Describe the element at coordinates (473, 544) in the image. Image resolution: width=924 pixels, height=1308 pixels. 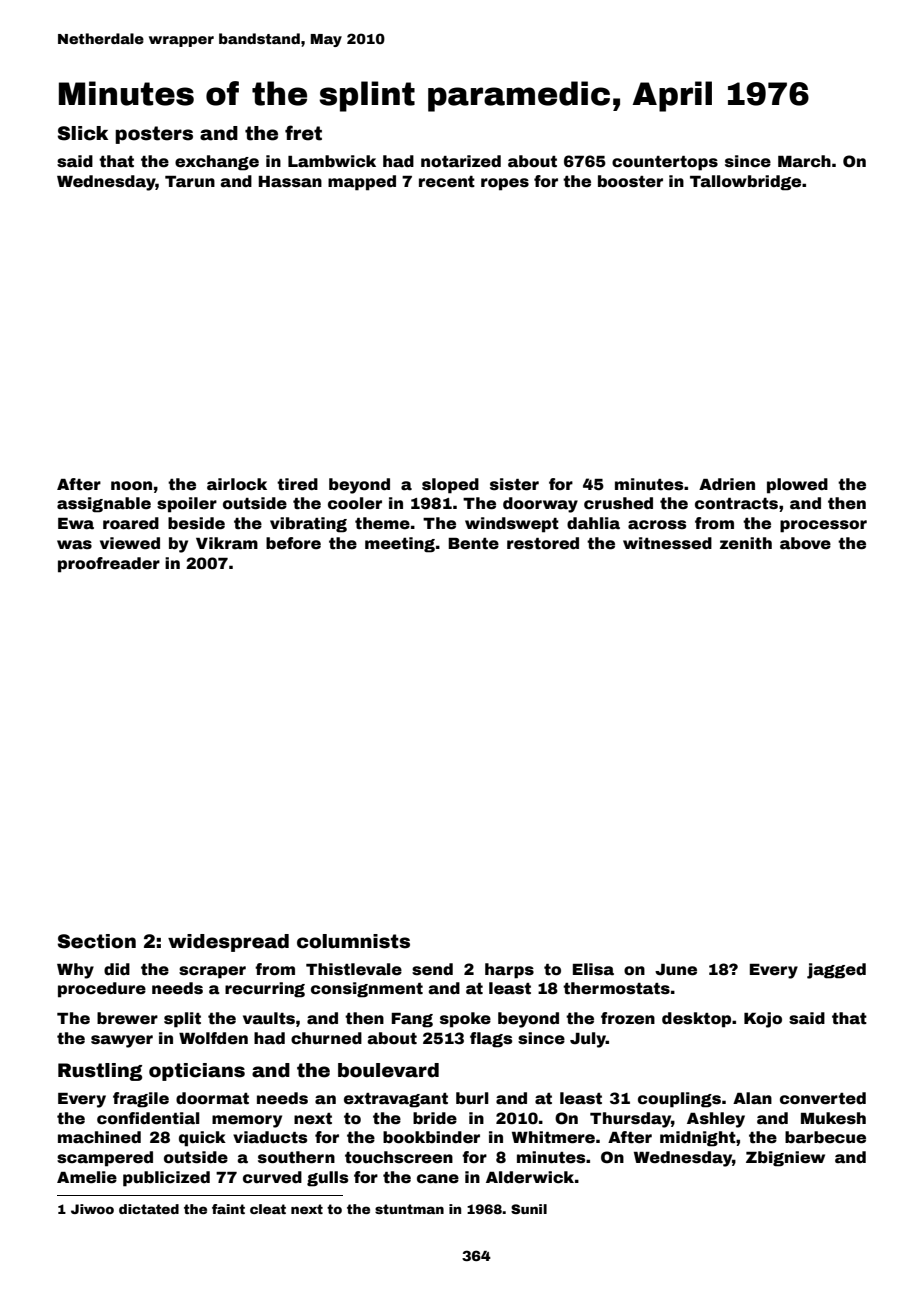
I see `Bente` at that location.
